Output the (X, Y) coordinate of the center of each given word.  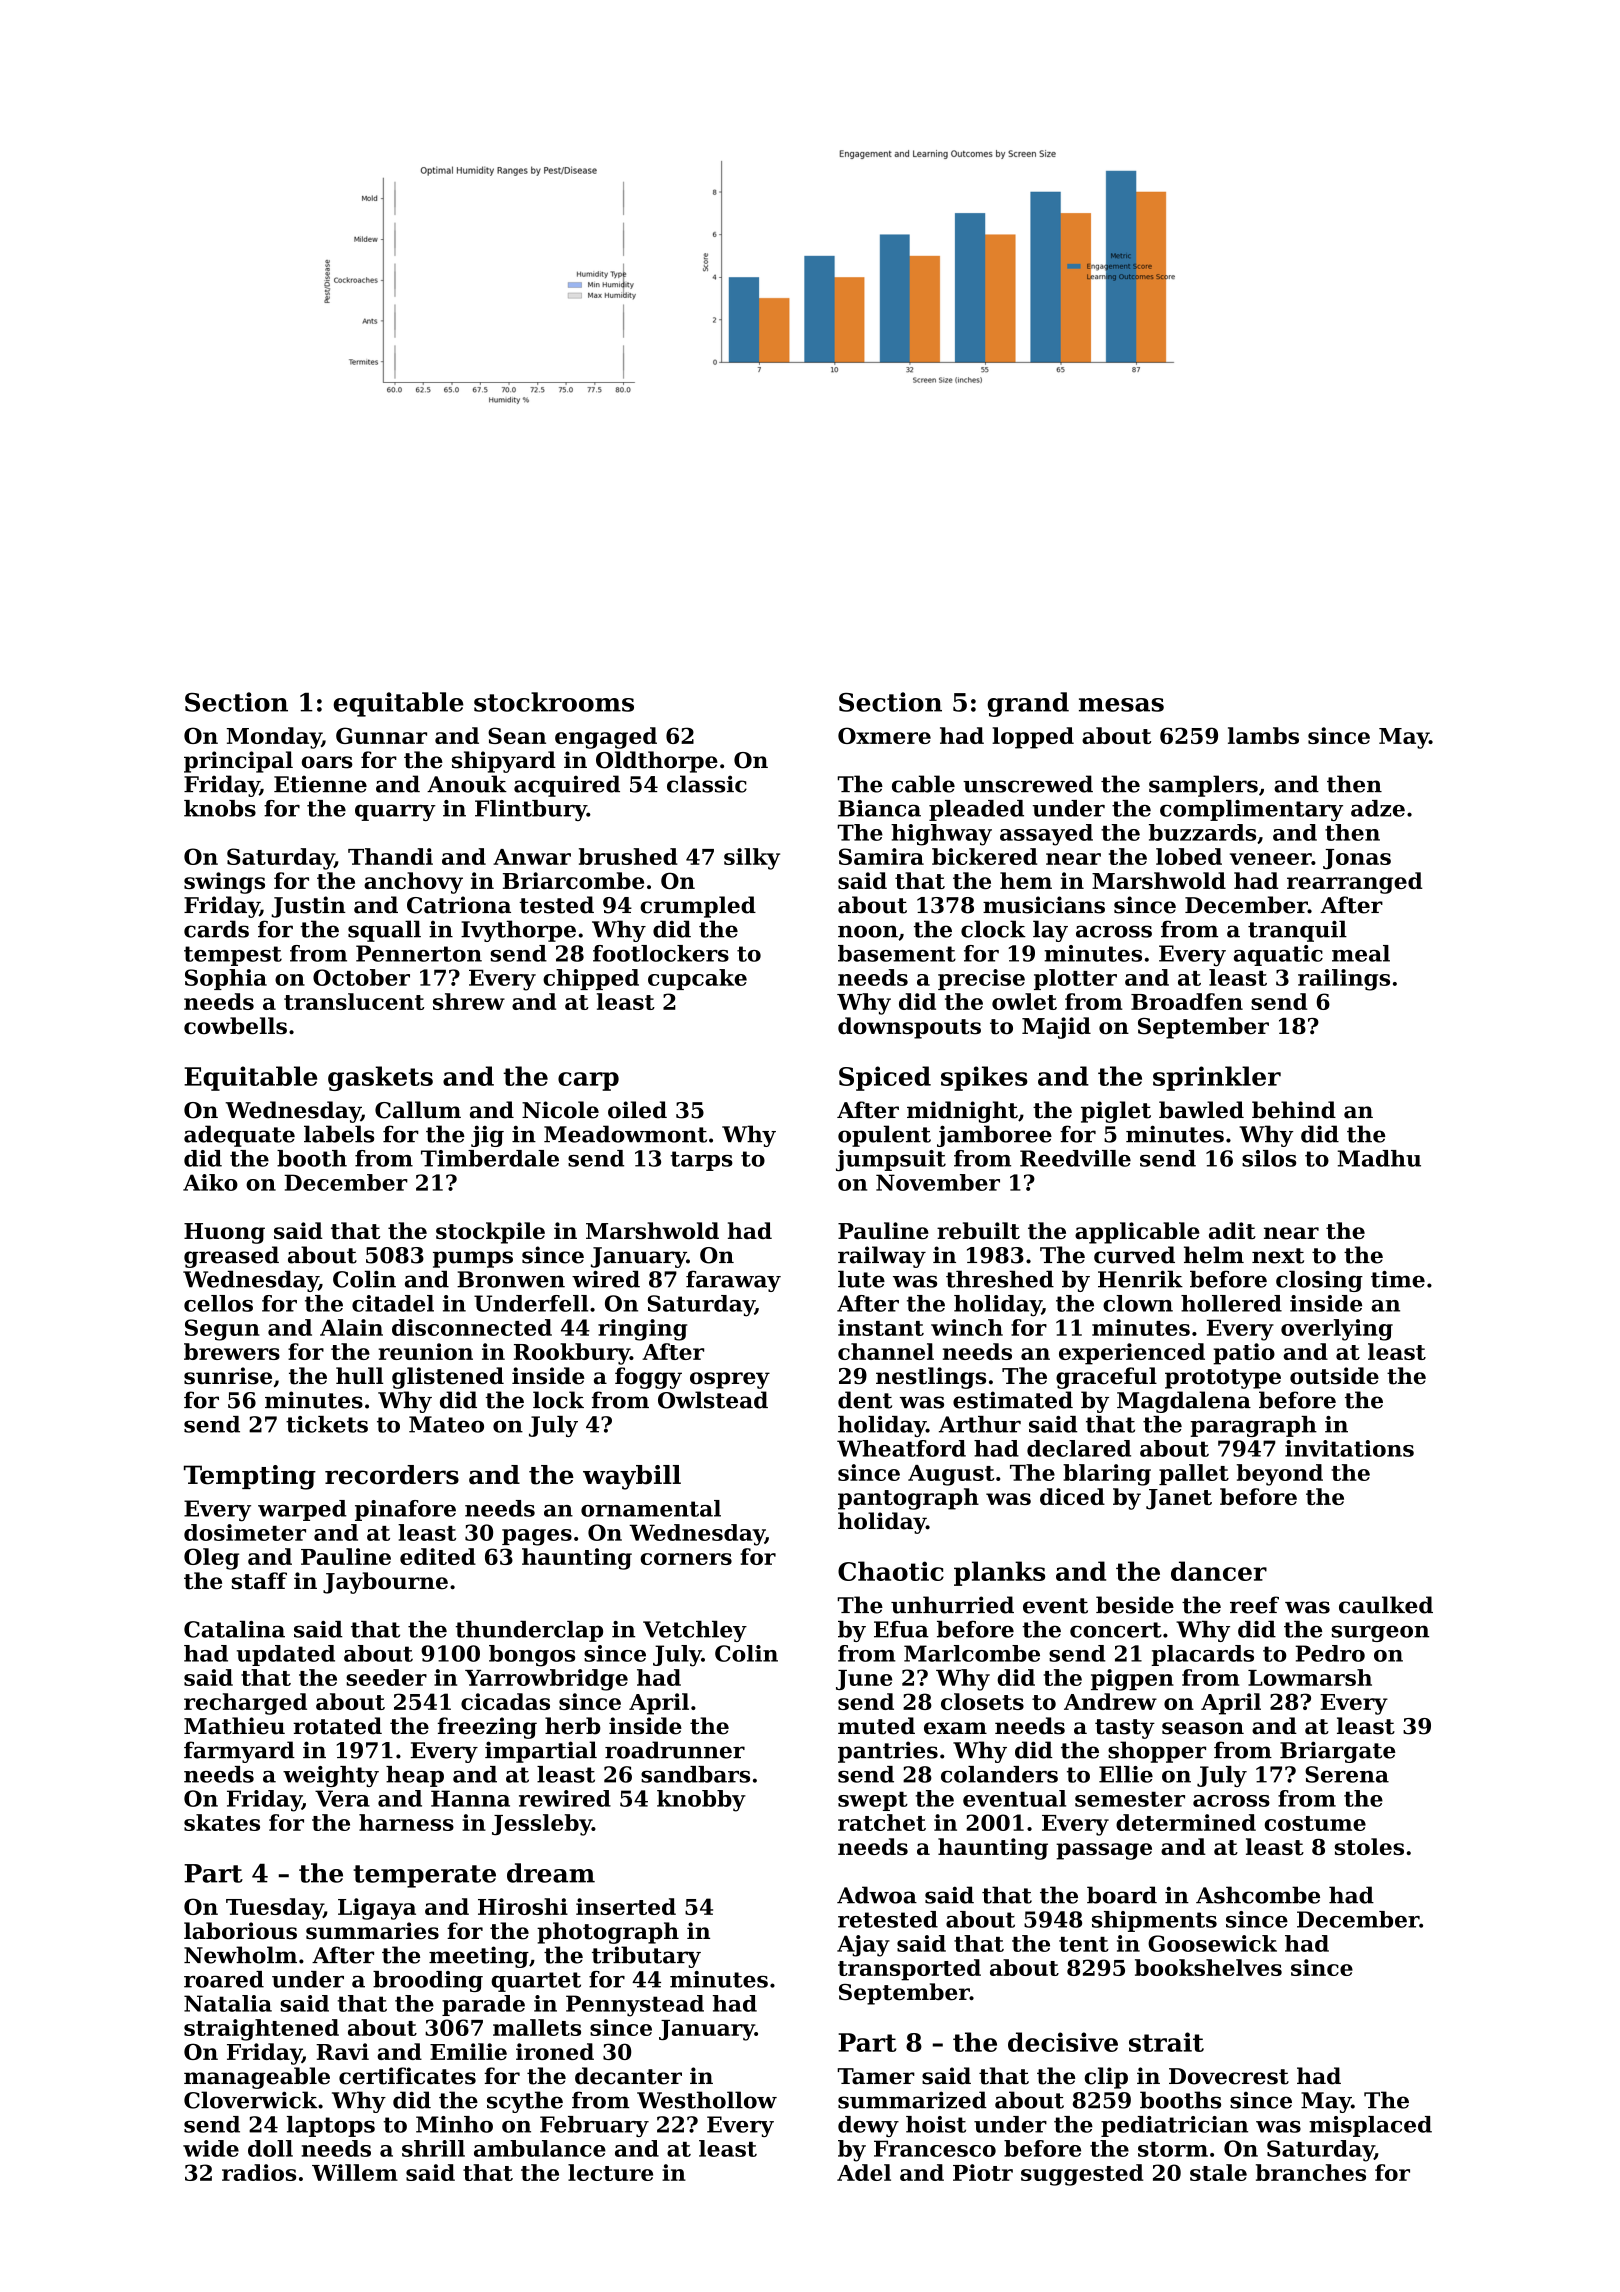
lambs (1263, 735)
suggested (1082, 2175)
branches (1311, 2172)
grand (1028, 704)
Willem (355, 2172)
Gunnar (381, 735)
